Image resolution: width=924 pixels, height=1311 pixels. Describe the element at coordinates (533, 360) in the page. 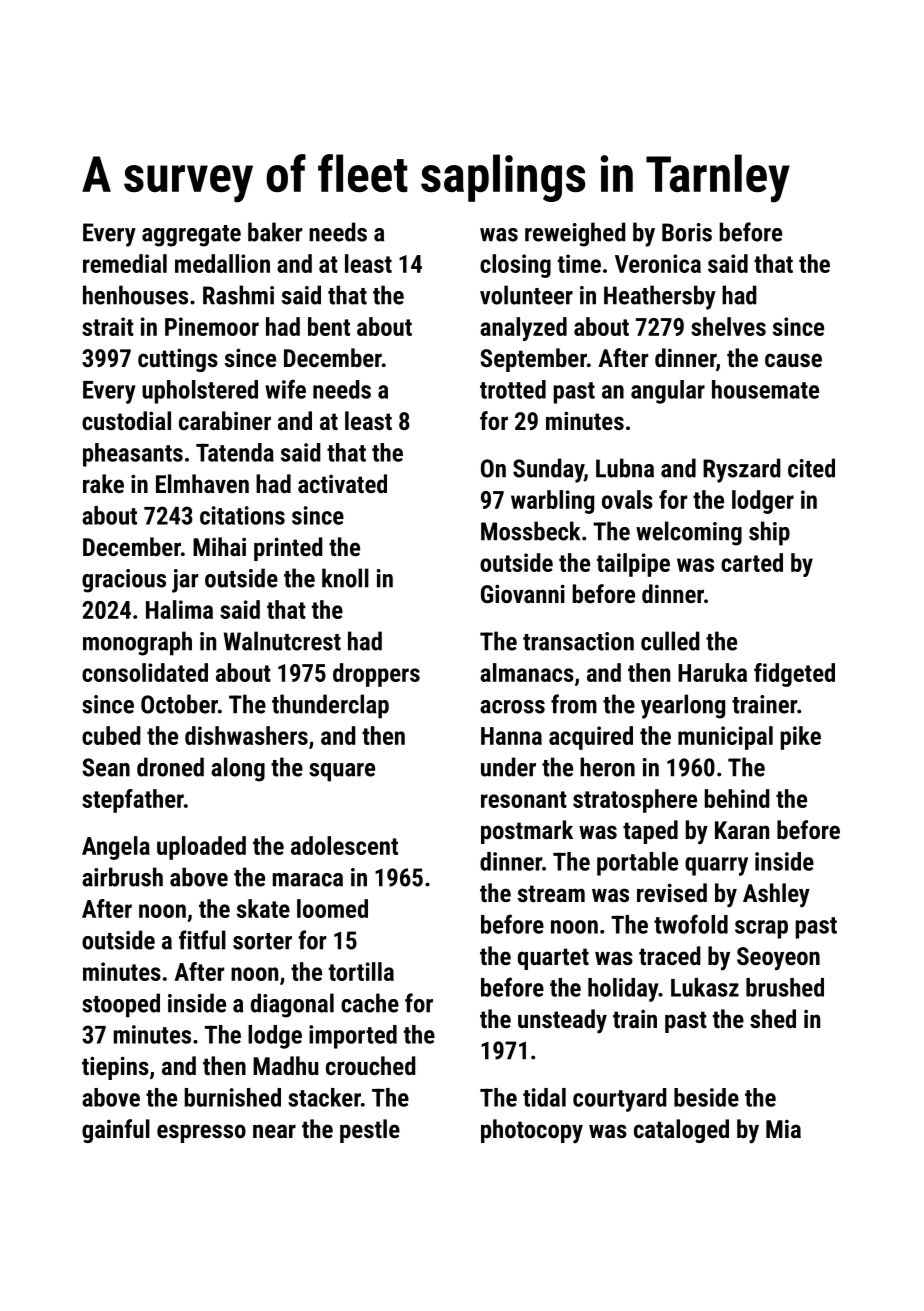

I see `September` at that location.
